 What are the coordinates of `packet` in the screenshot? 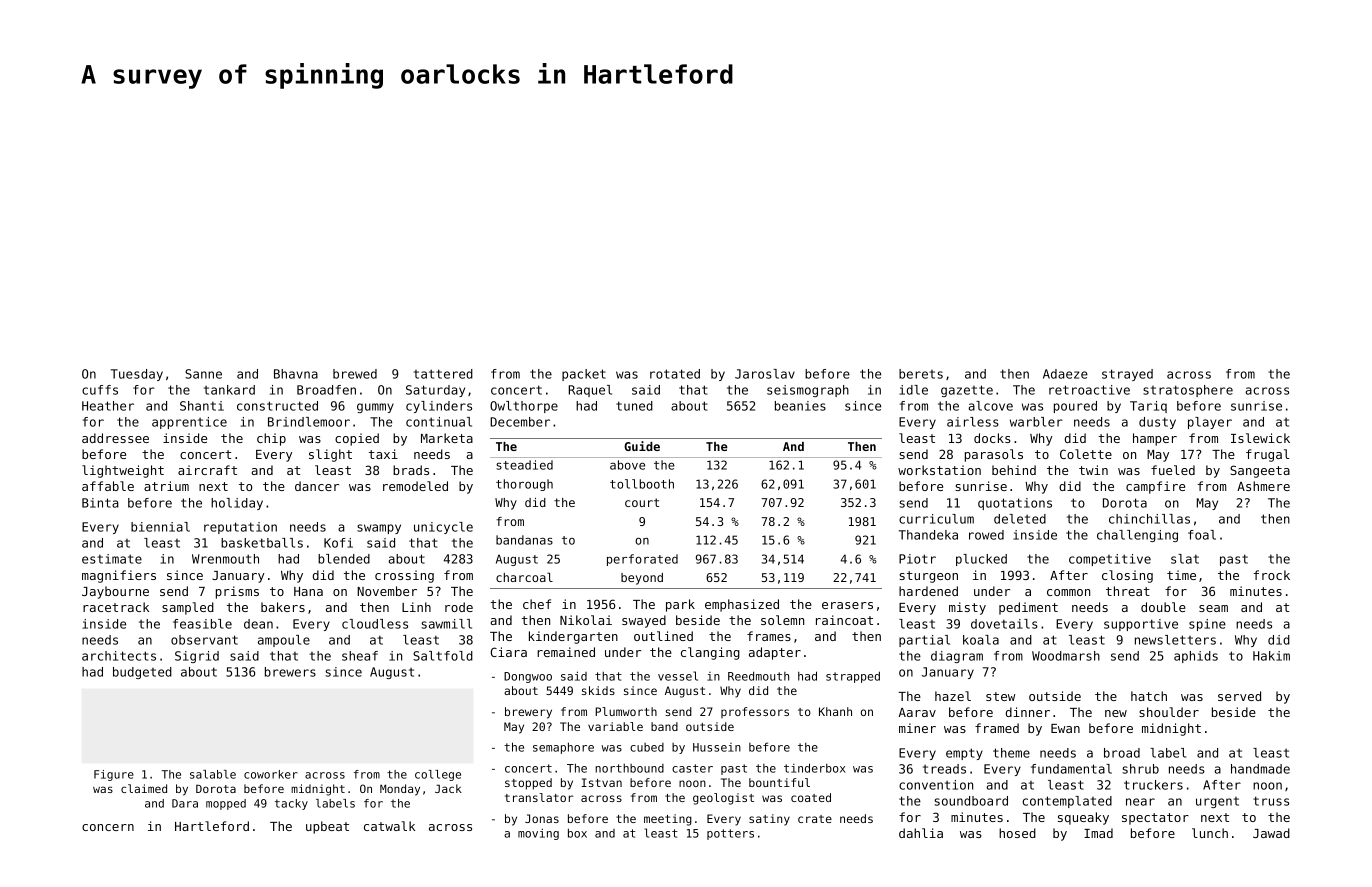 It's located at (584, 375).
